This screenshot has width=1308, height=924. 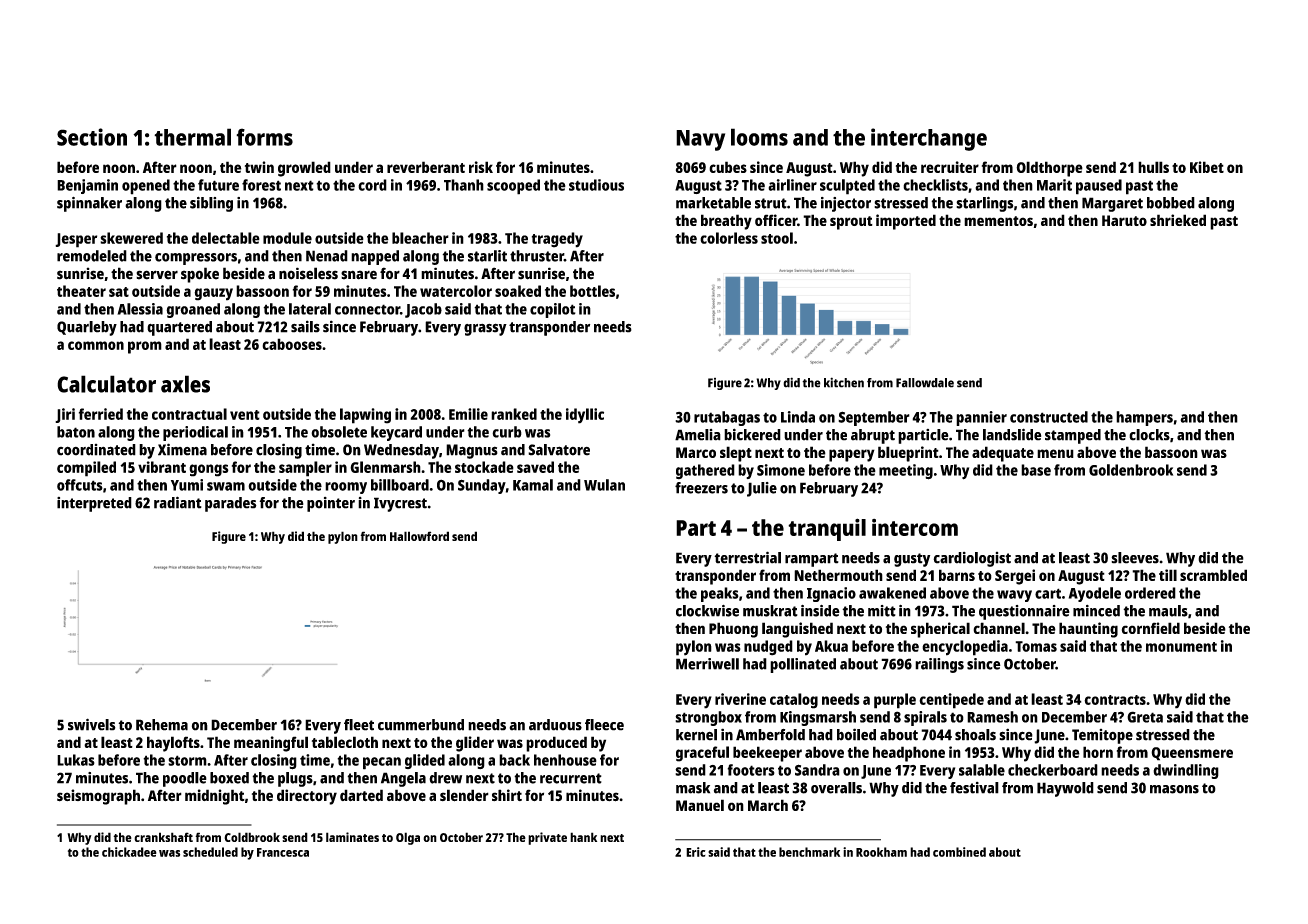 What do you see at coordinates (226, 238) in the screenshot?
I see `delectable` at bounding box center [226, 238].
